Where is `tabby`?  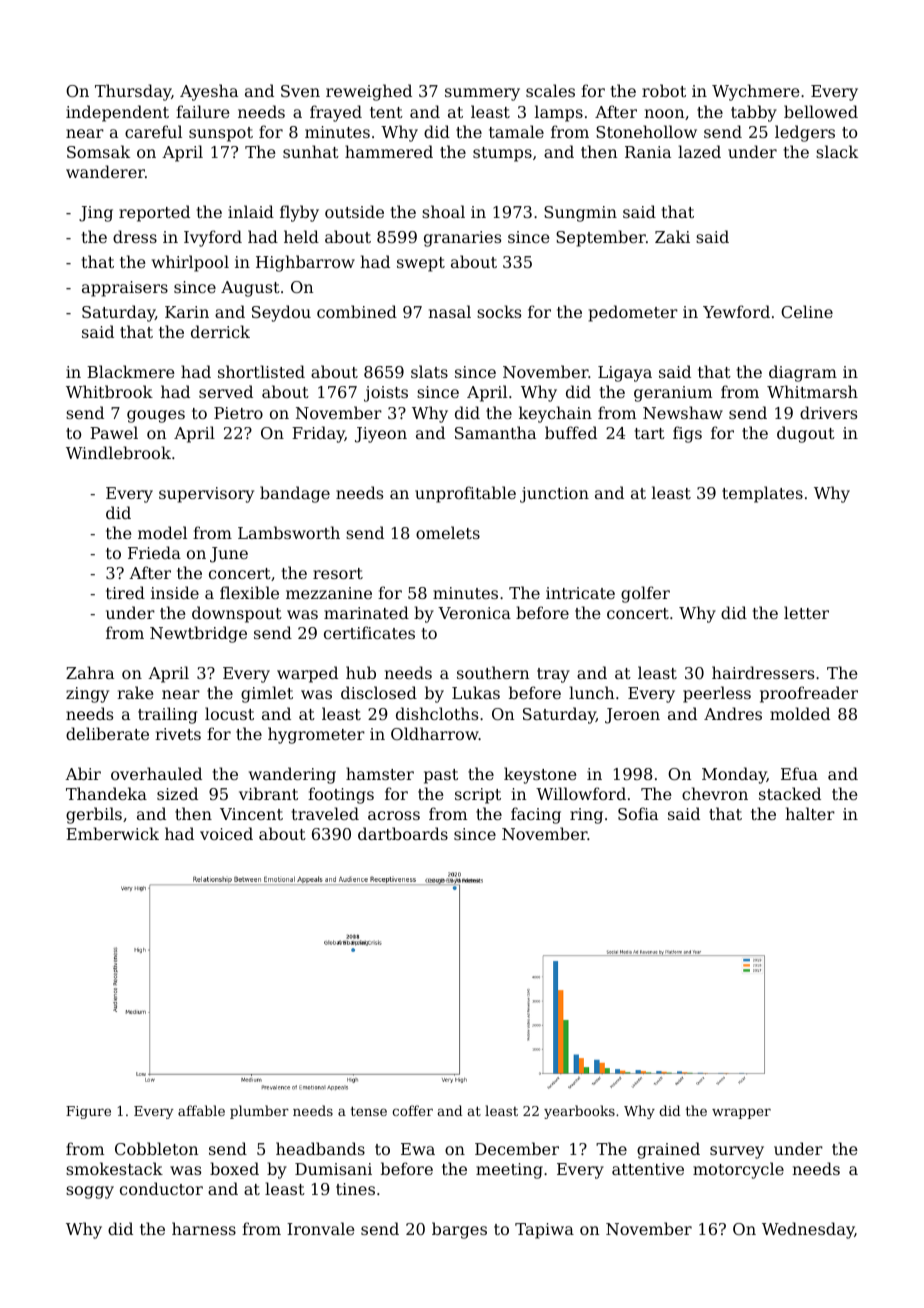
tabby is located at coordinates (754, 113).
